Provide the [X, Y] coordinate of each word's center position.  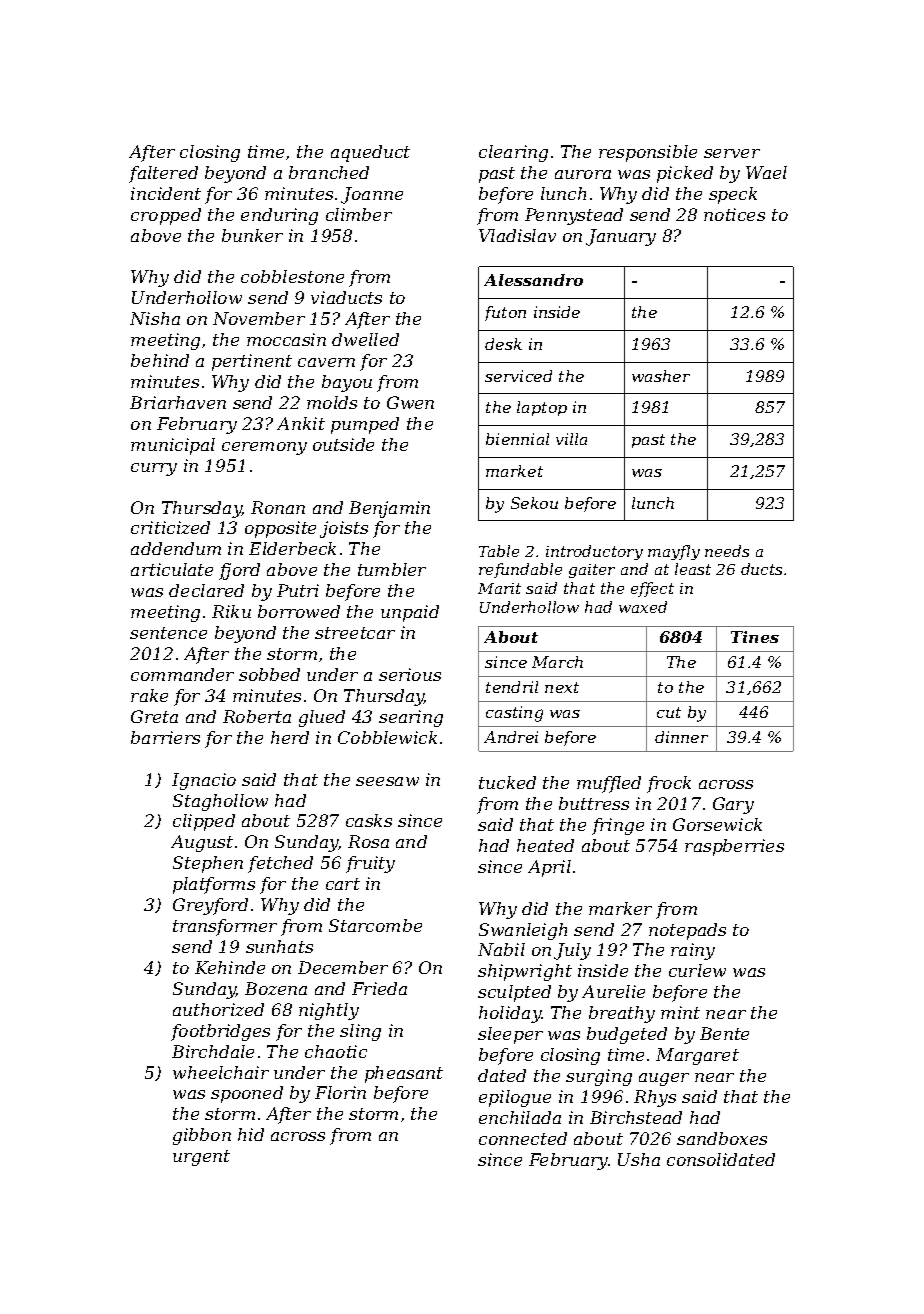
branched [329, 172]
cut [669, 712]
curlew [697, 970]
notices [734, 214]
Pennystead [574, 216]
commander [182, 674]
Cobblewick [387, 737]
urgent [201, 1158]
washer [661, 376]
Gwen [410, 402]
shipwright [525, 972]
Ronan [278, 507]
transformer [225, 927]
